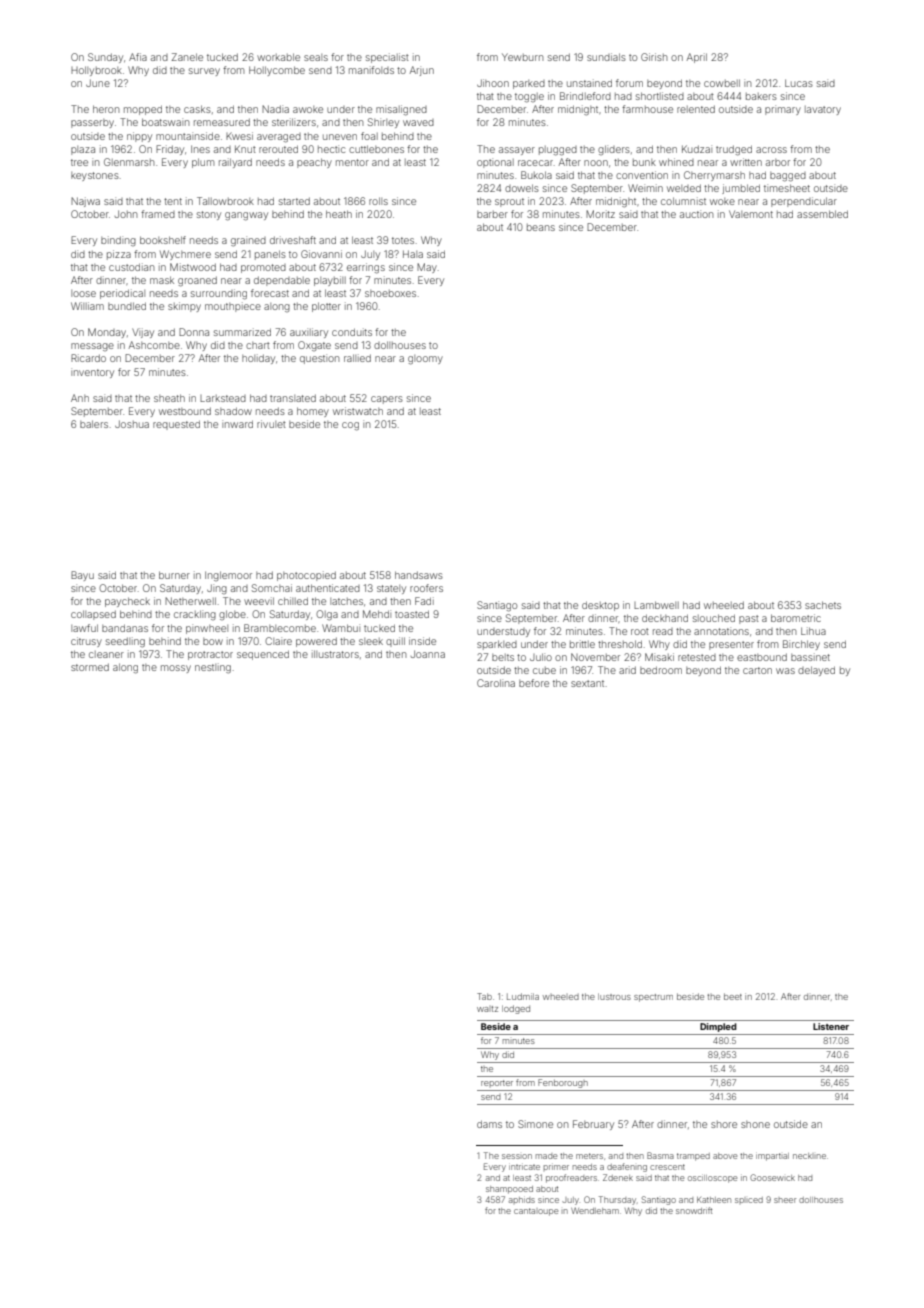  Describe the element at coordinates (419, 575) in the image. I see `handsaws` at that location.
